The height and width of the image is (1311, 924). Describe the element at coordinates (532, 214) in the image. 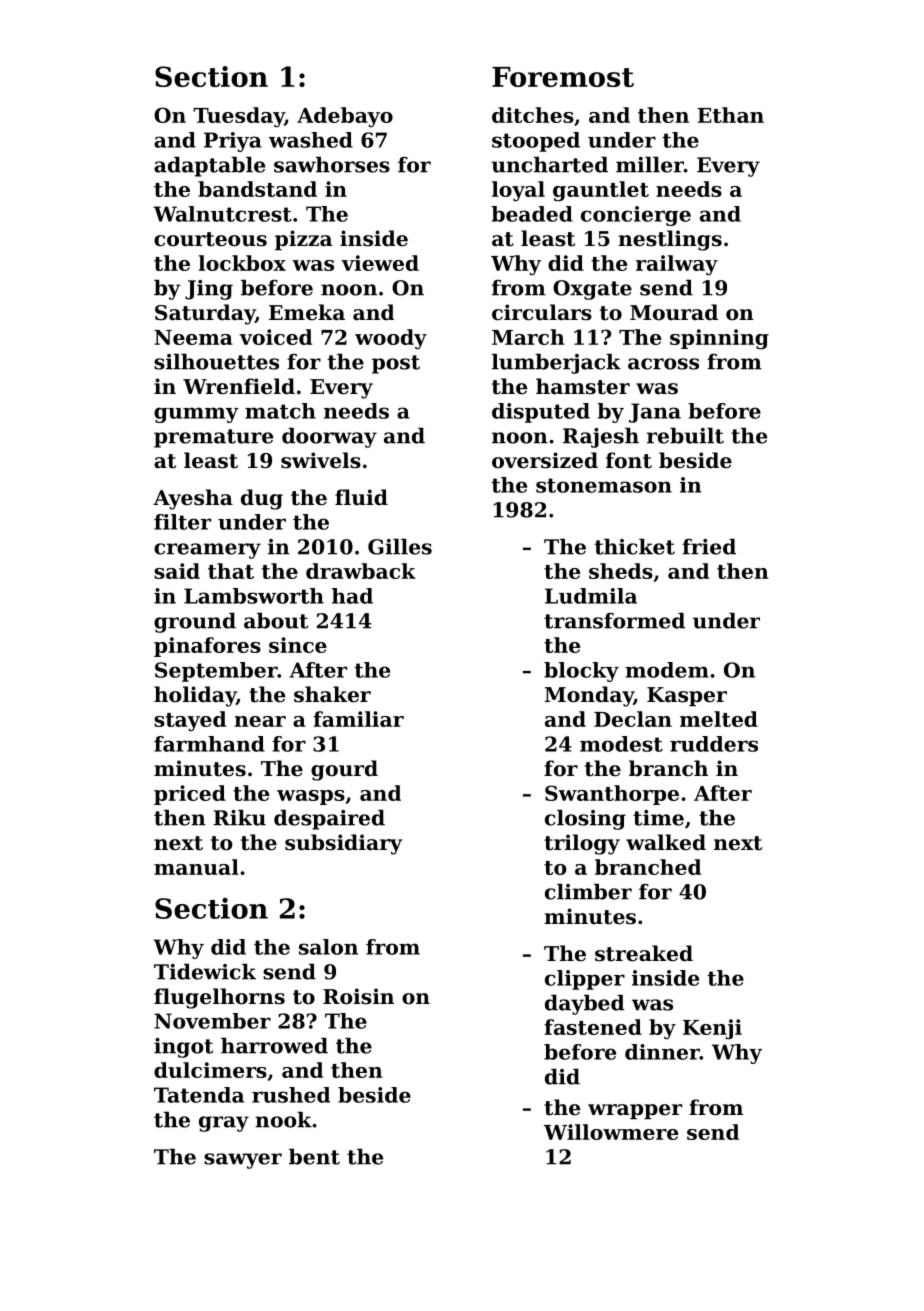

I see `beaded` at that location.
